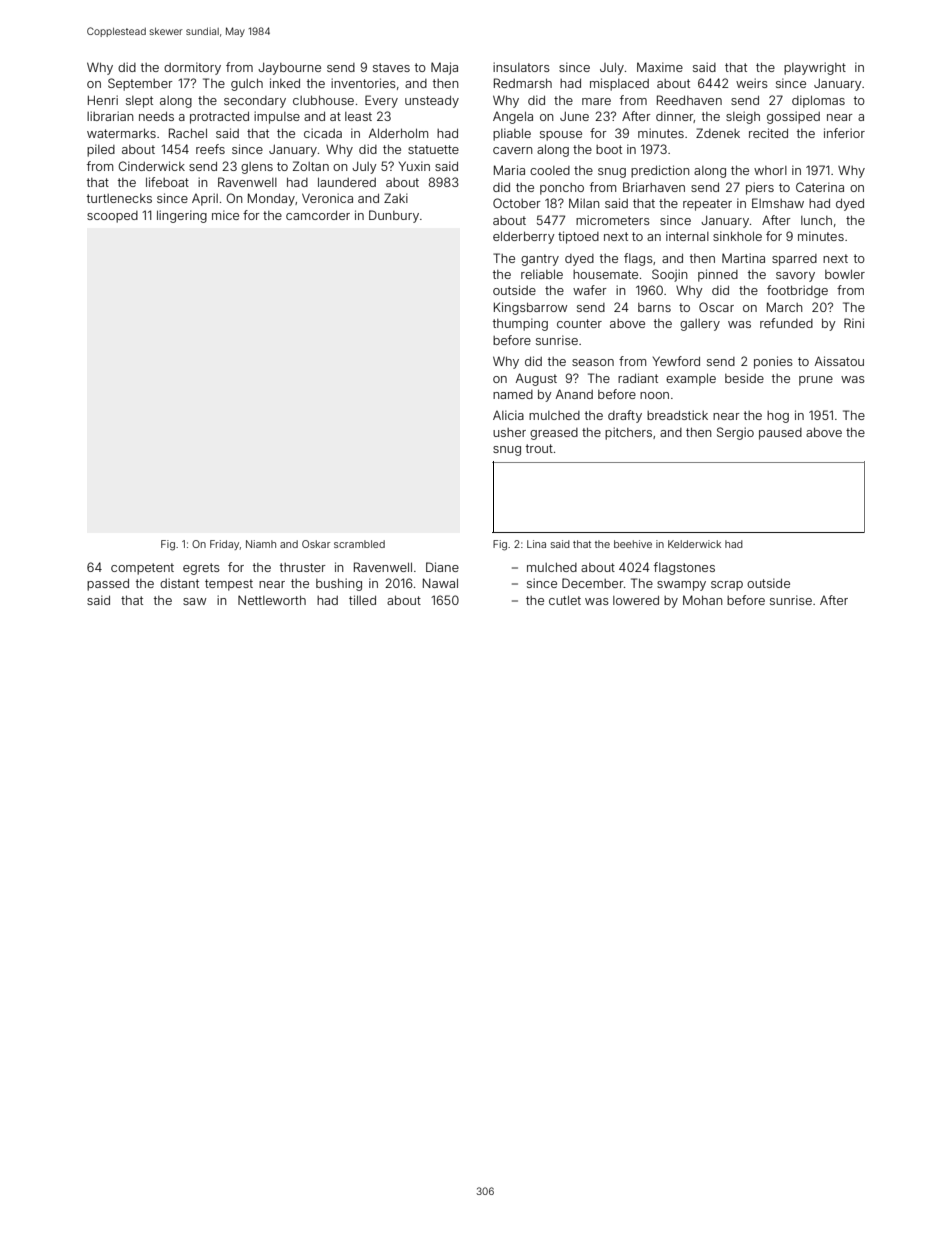 Image resolution: width=952 pixels, height=1233 pixels. Describe the element at coordinates (520, 324) in the screenshot. I see `thumping` at that location.
